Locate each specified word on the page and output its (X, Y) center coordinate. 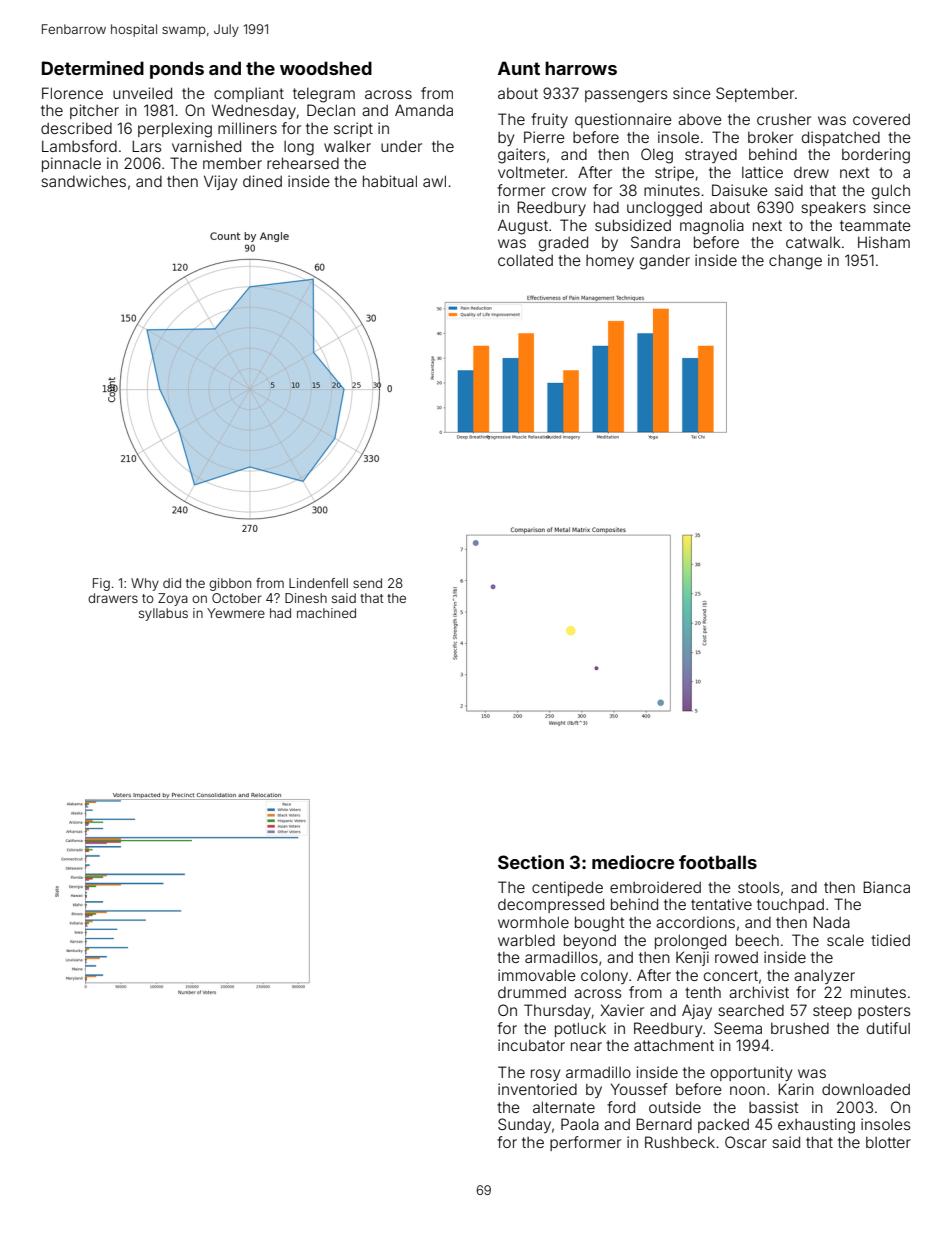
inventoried (537, 1089)
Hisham (884, 242)
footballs (718, 862)
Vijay (220, 182)
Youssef (639, 1089)
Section (531, 862)
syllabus (163, 614)
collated (525, 260)
